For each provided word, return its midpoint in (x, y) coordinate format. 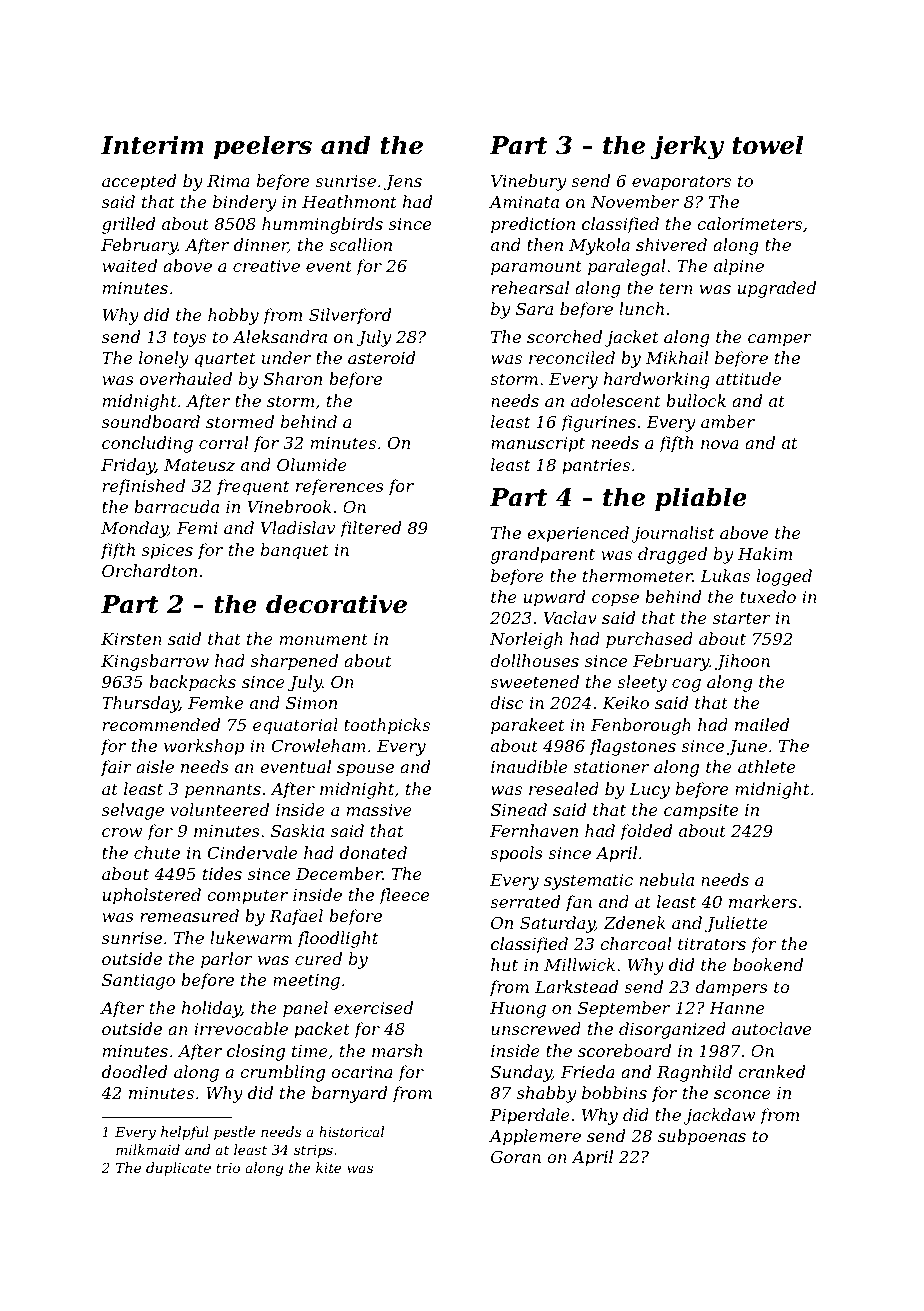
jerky (687, 147)
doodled (134, 1071)
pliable (701, 499)
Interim (152, 145)
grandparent (543, 555)
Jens (403, 183)
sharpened (294, 662)
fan (578, 903)
